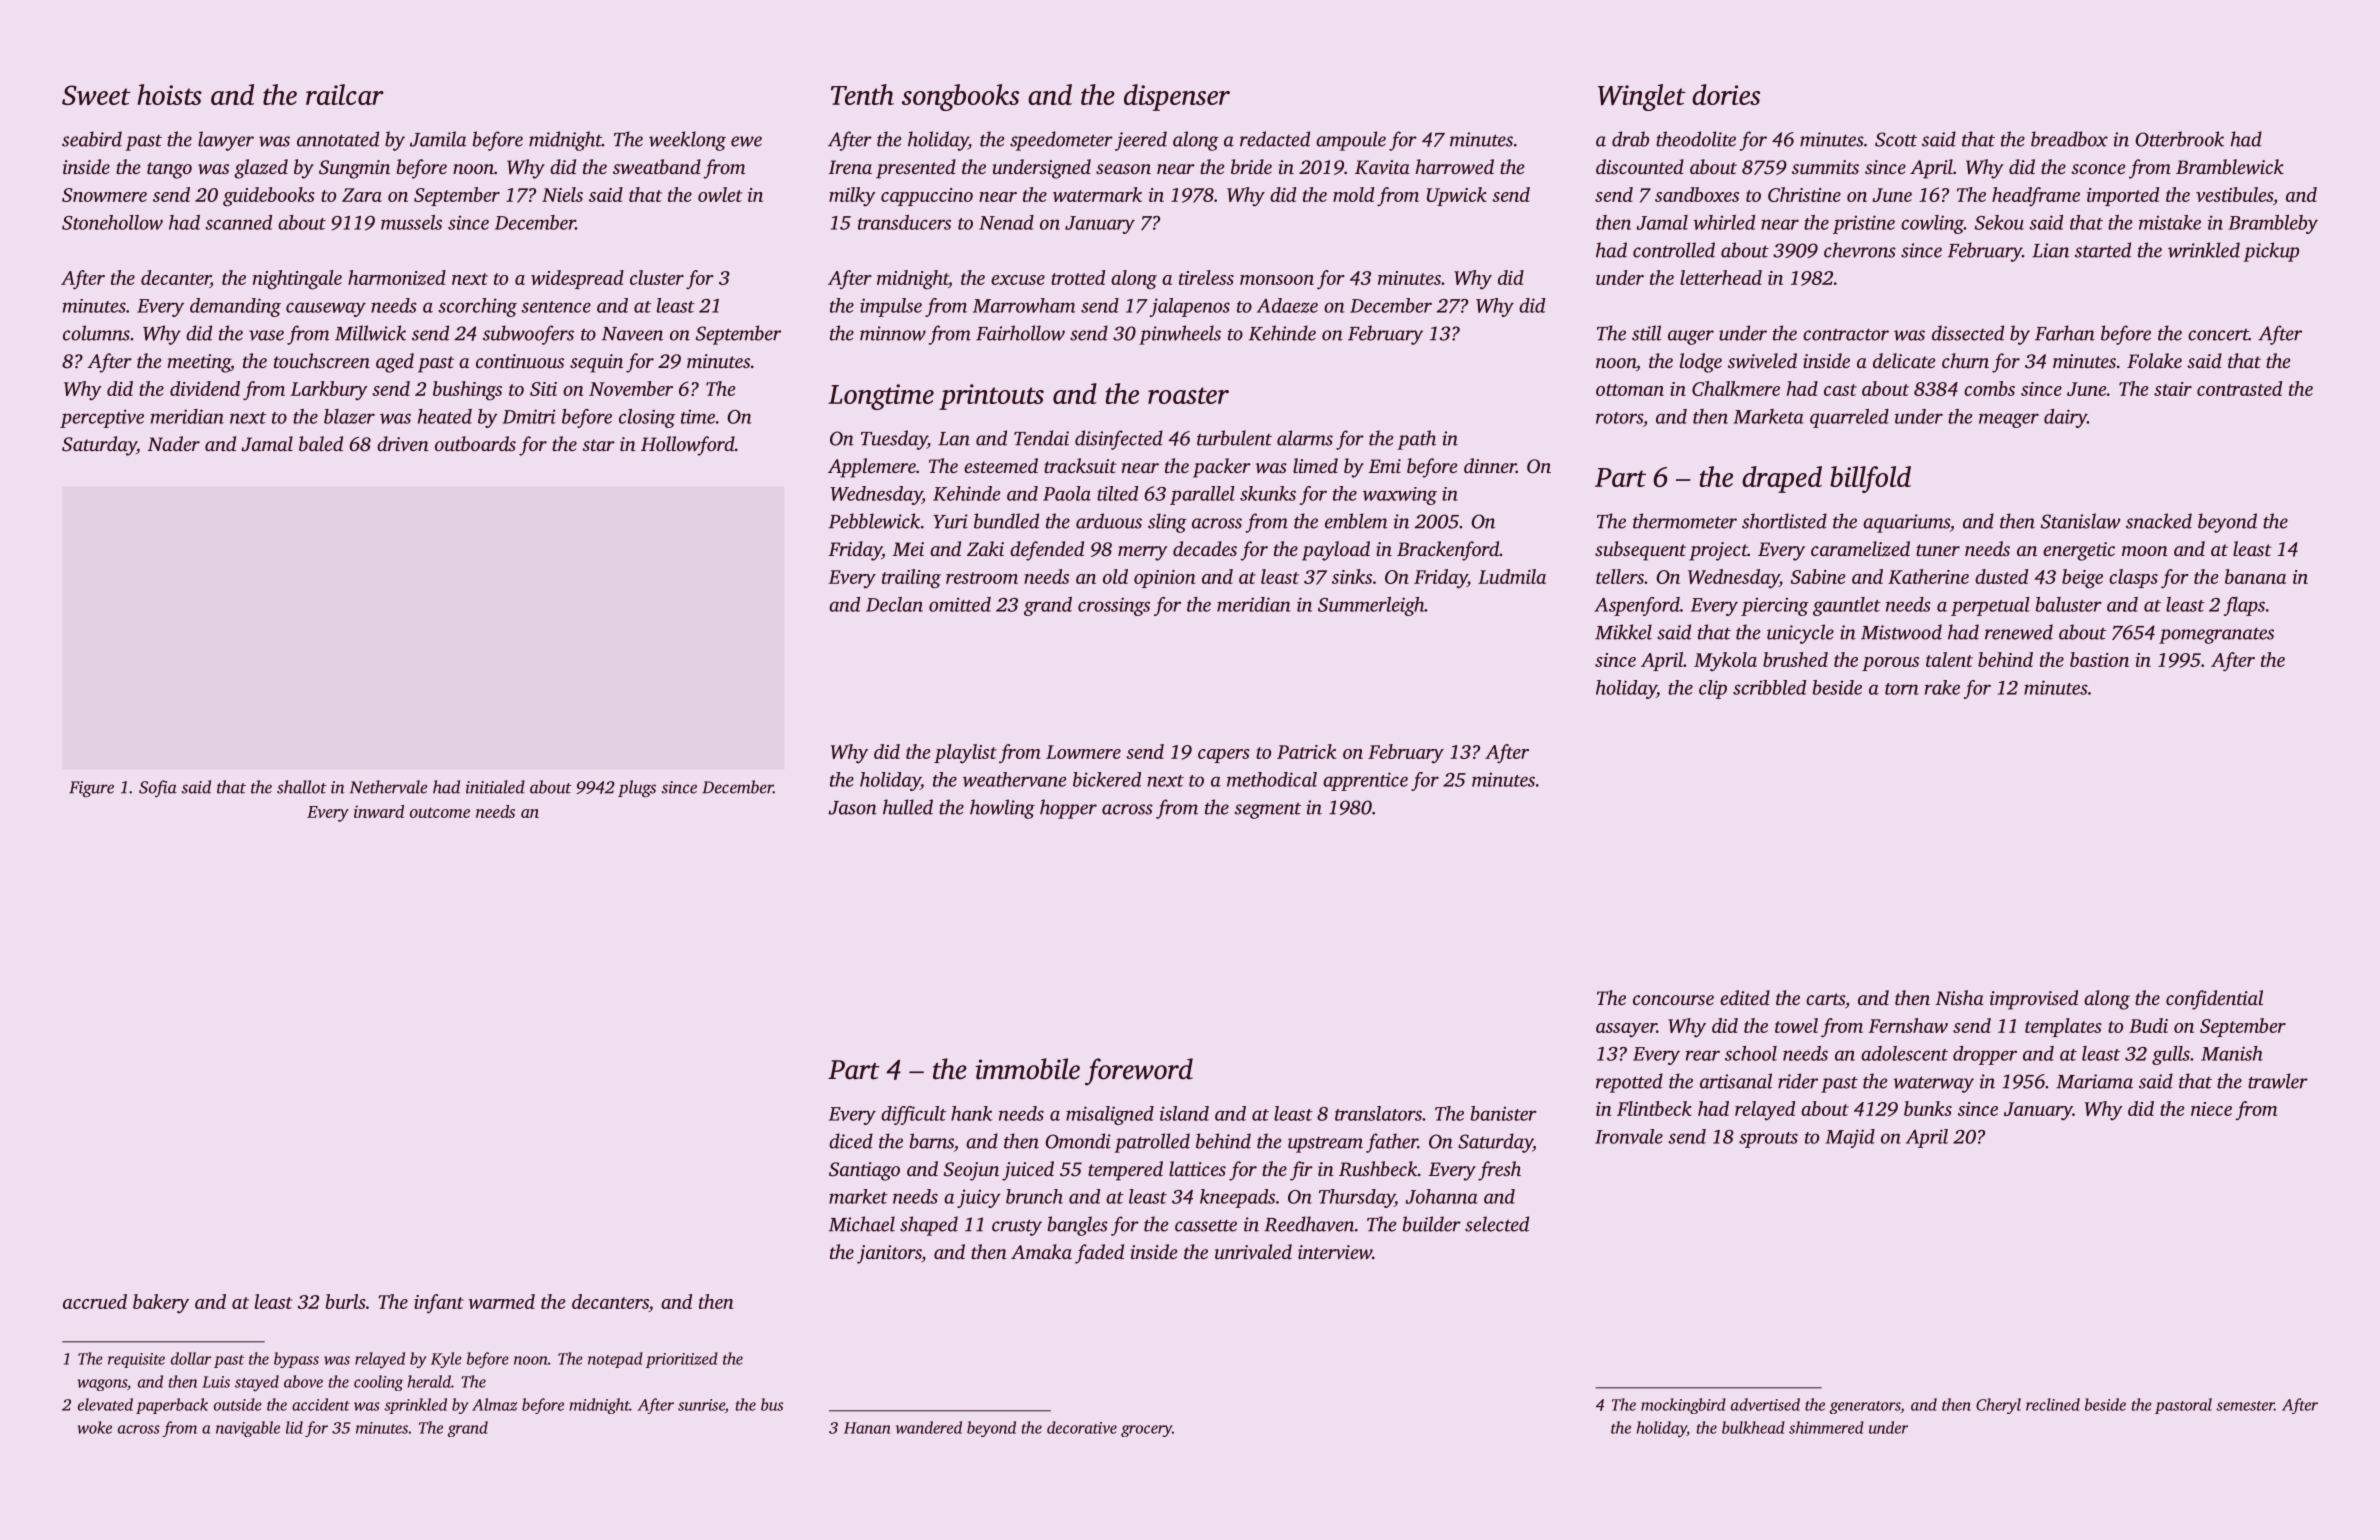 Image resolution: width=2380 pixels, height=1540 pixels. I want to click on torn, so click(1902, 689).
